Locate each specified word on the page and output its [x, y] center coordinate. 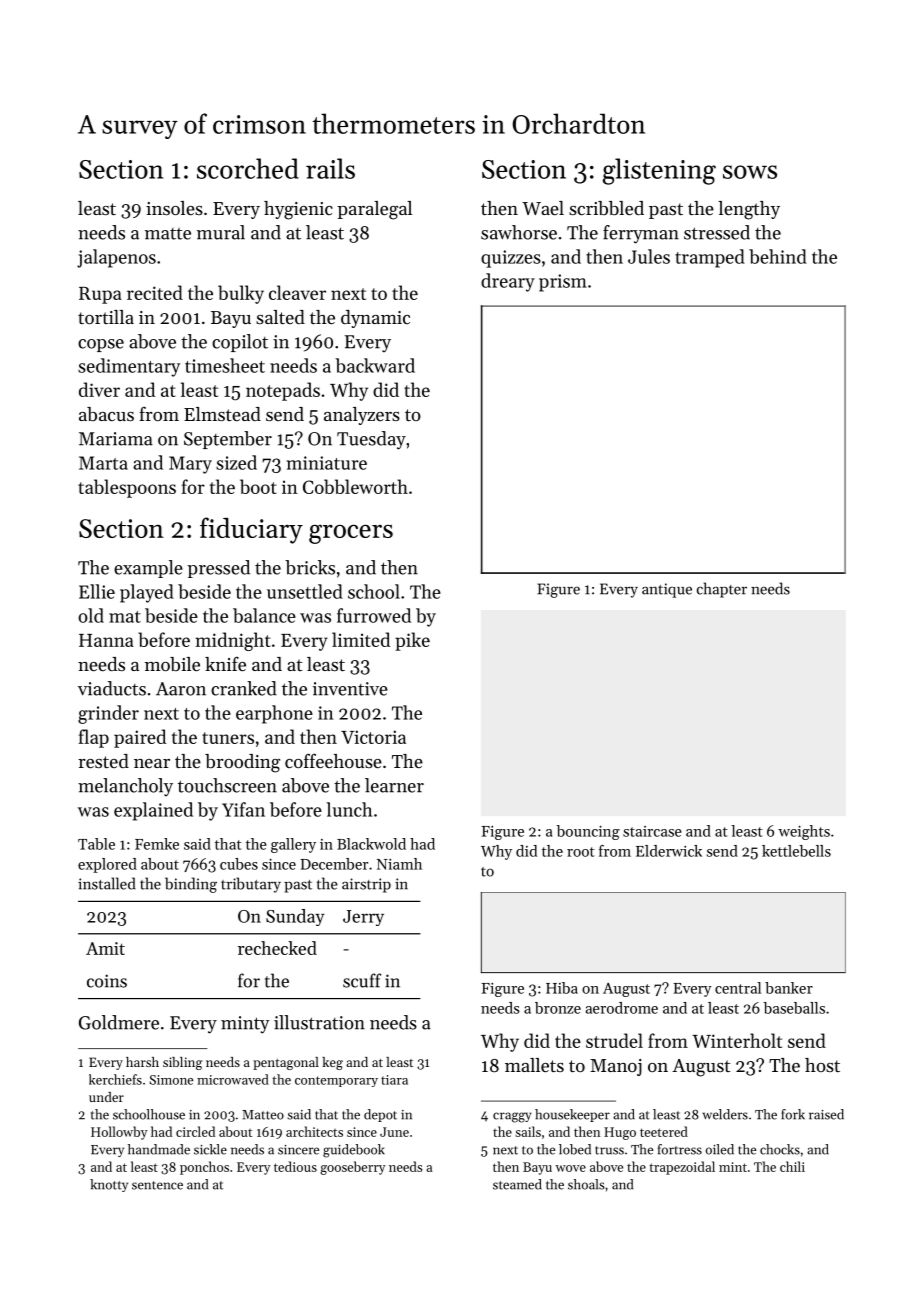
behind [778, 256]
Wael [543, 208]
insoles [174, 208]
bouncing [588, 832]
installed [107, 883]
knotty [109, 1185]
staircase [652, 831]
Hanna [106, 640]
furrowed [374, 615]
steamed [517, 1184]
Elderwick [669, 851]
